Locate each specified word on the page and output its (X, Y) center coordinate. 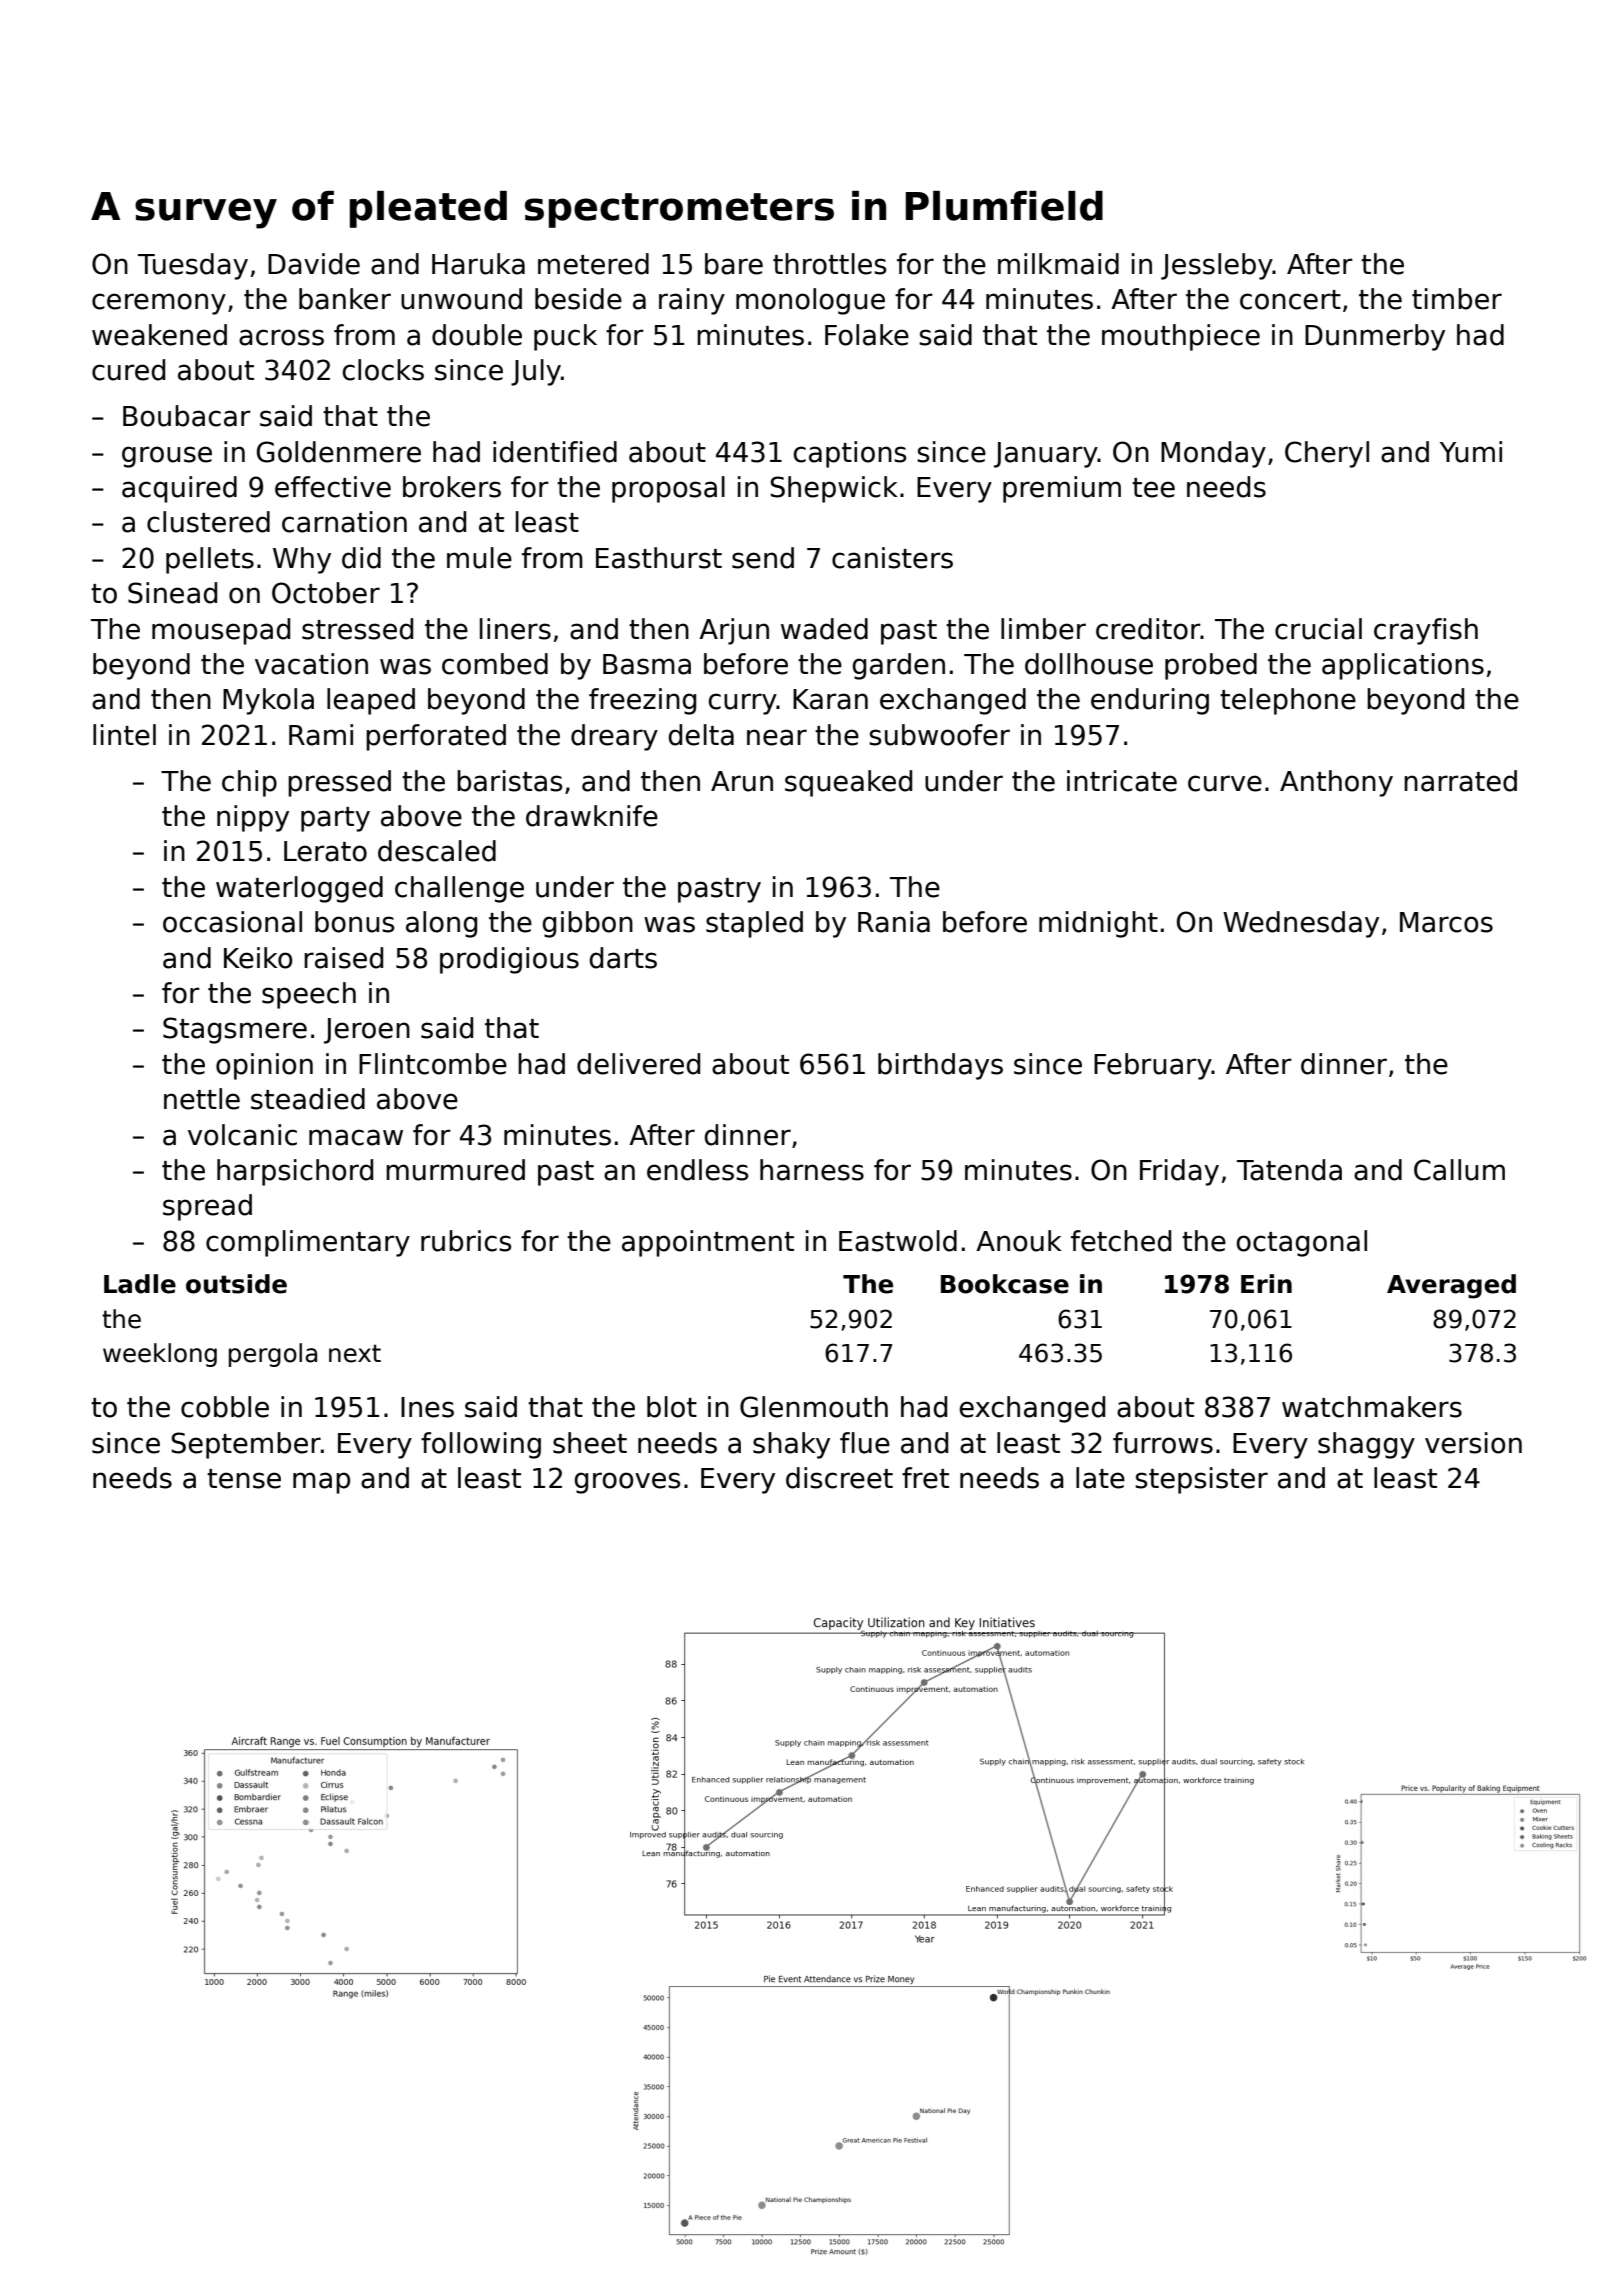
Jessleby (1217, 266)
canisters (892, 558)
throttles (829, 264)
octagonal (1302, 1243)
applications (1403, 666)
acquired (179, 489)
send (763, 558)
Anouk (1019, 1241)
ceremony (159, 304)
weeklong (160, 1355)
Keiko (258, 958)
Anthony (1336, 783)
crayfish (1426, 631)
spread (207, 1207)
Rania (894, 922)
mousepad (221, 631)
